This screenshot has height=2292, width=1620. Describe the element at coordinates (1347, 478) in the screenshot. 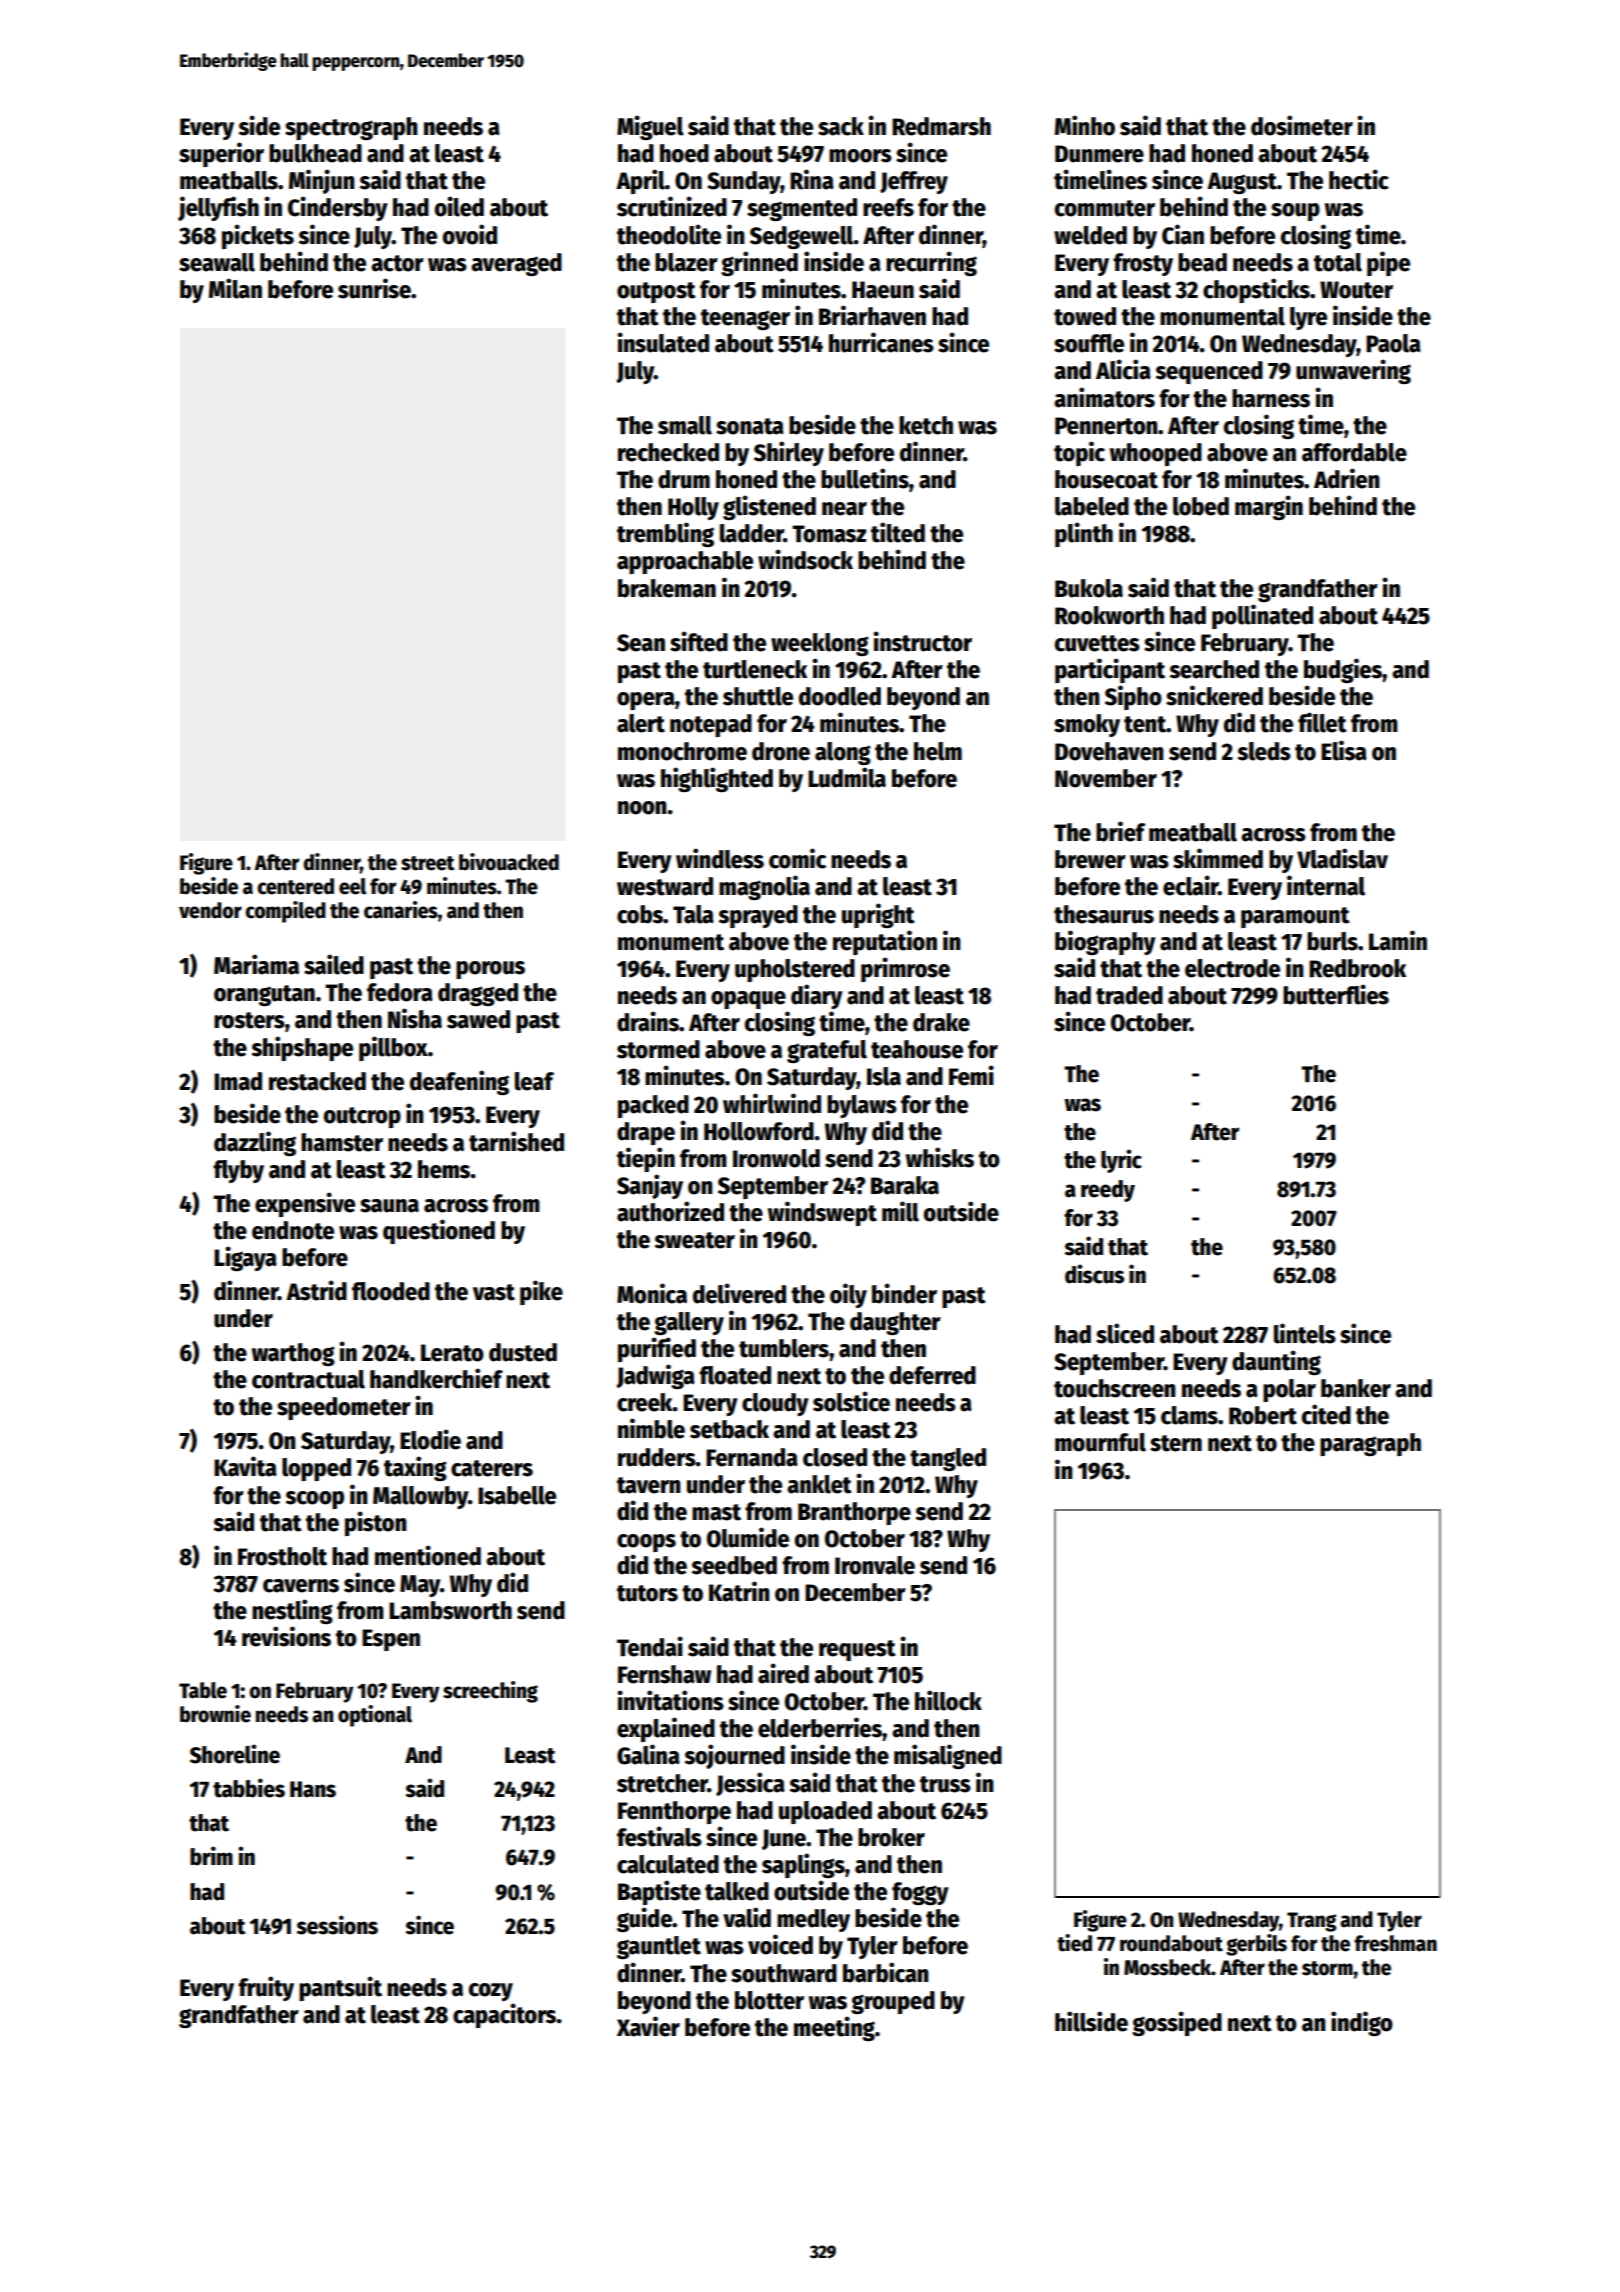

I see `Adrien` at that location.
